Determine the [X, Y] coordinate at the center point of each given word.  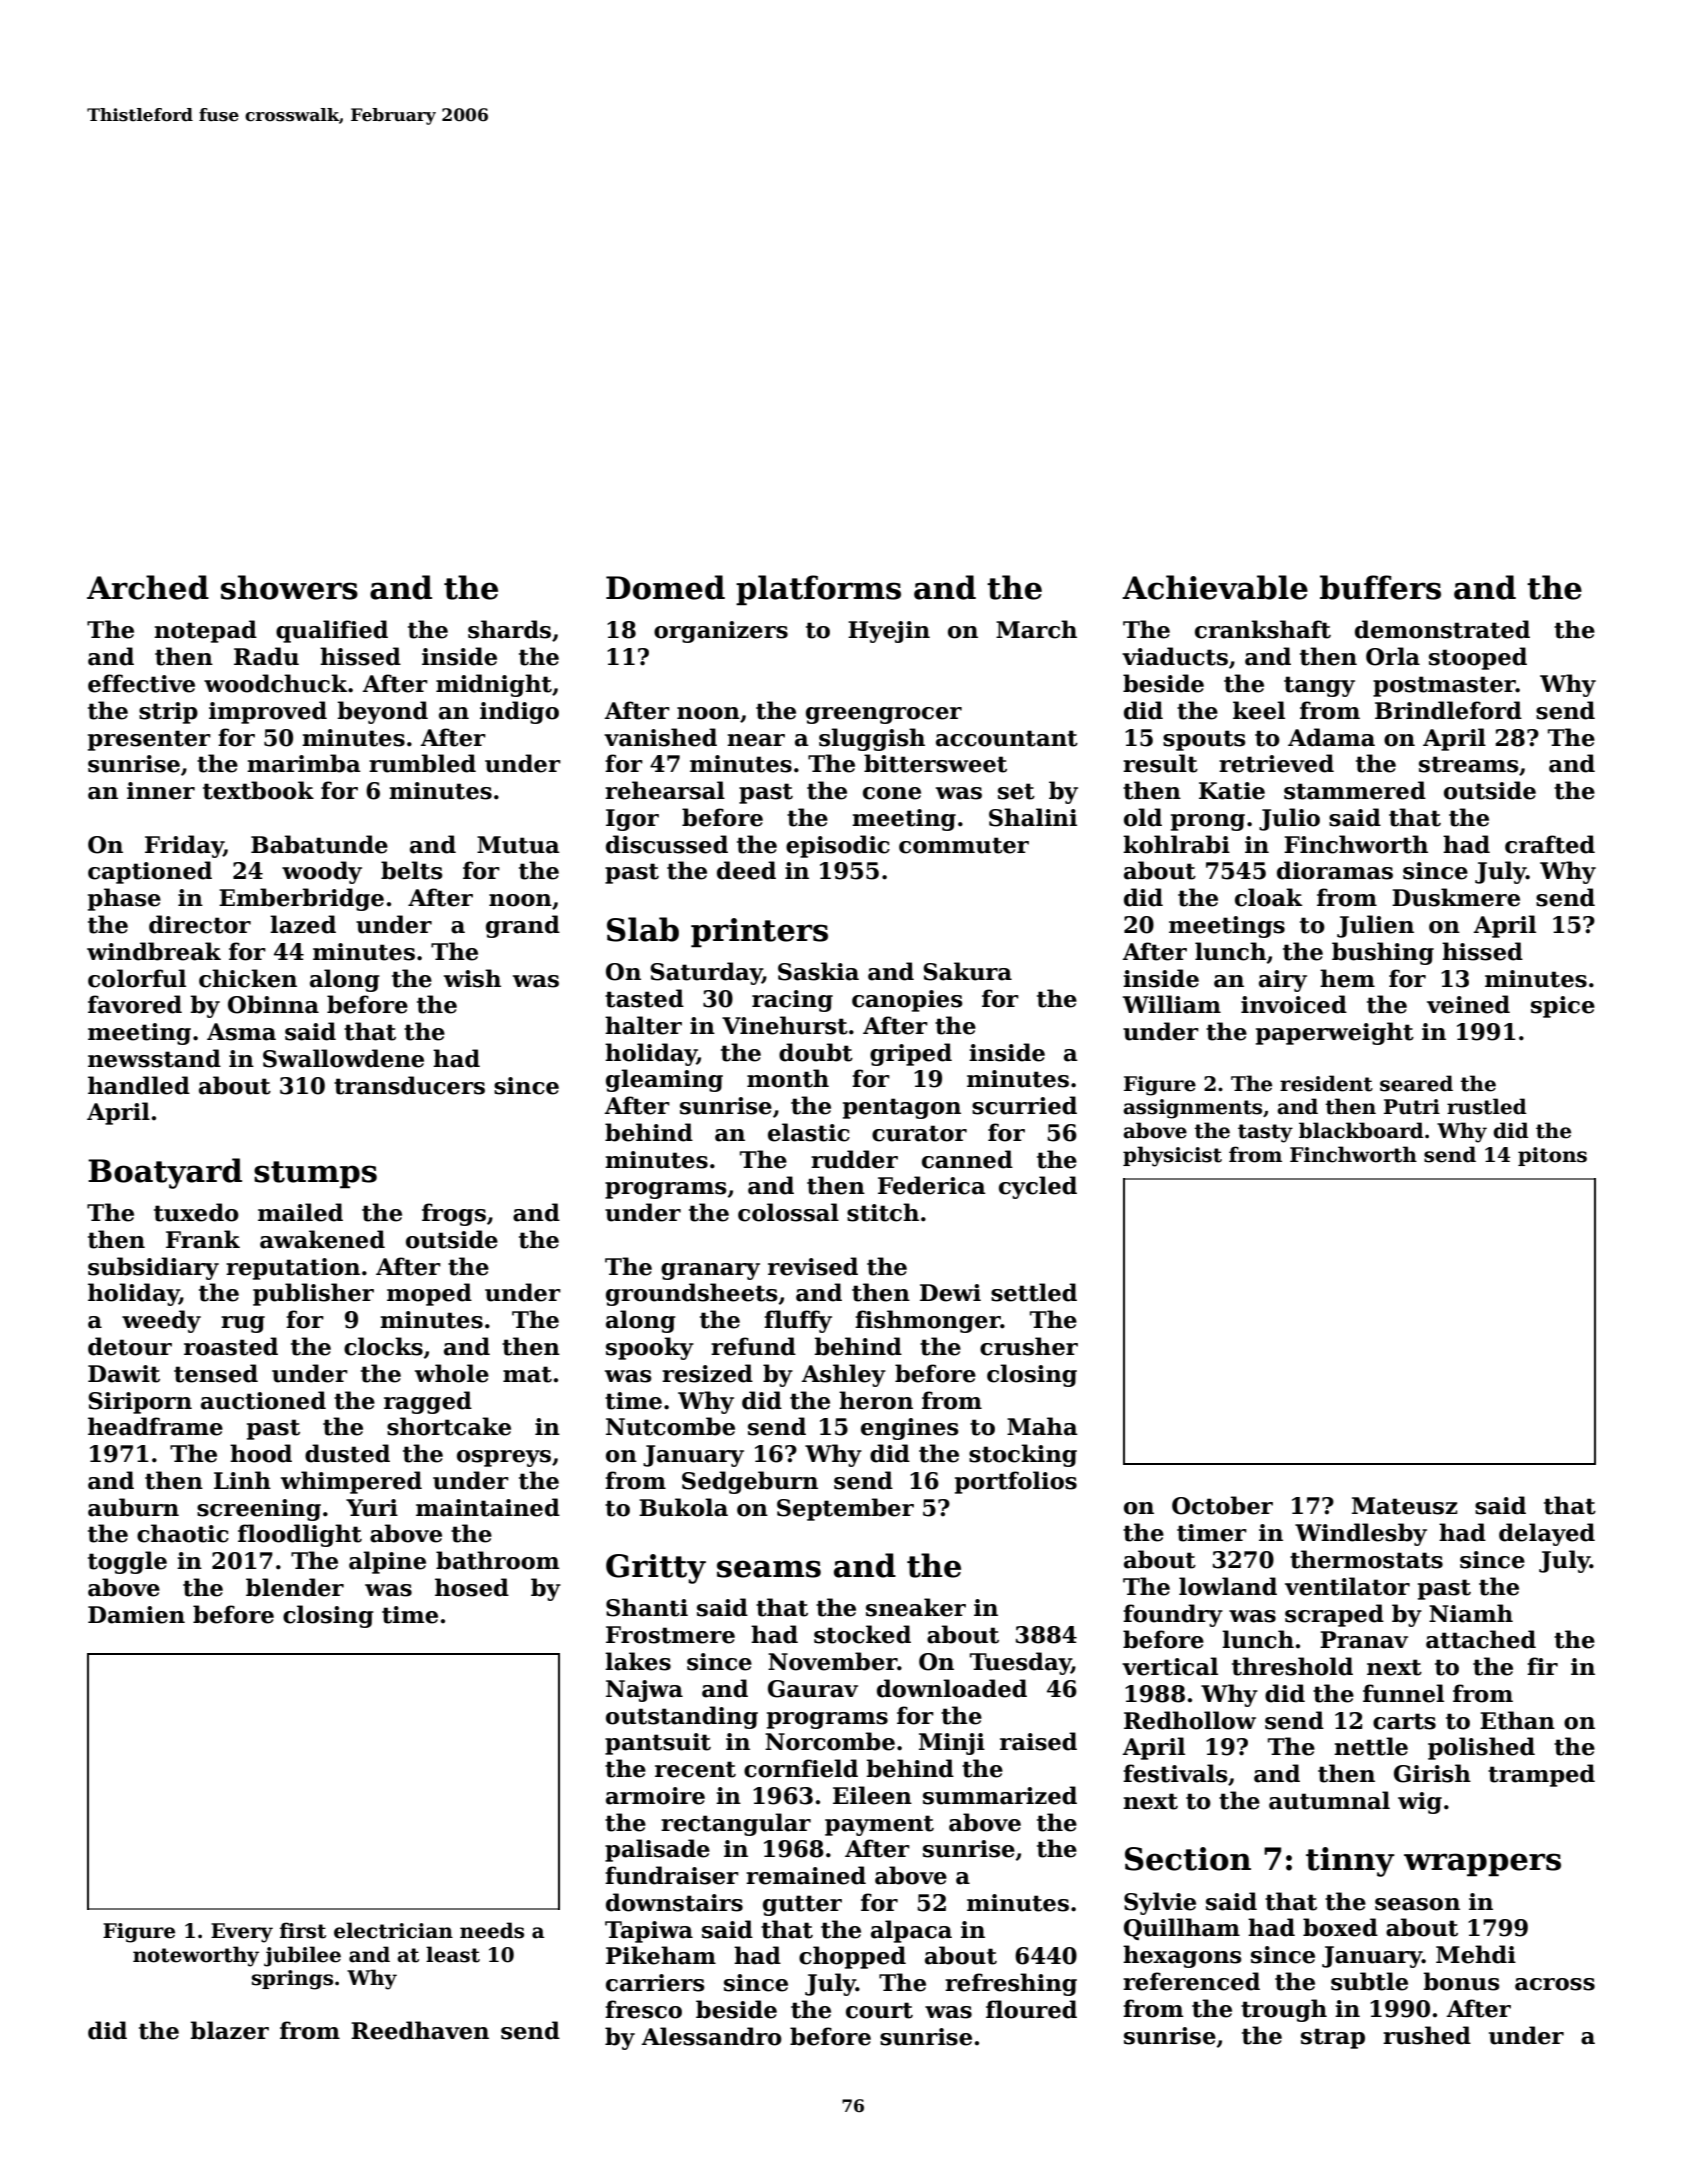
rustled [1487, 1106]
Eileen [872, 1795]
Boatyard [165, 1173]
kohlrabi [1176, 844]
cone [892, 793]
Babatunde [319, 844]
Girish [1432, 1773]
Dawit [124, 1374]
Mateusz [1404, 1506]
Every [242, 1933]
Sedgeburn [750, 1482]
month [788, 1078]
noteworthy [196, 1956]
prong [1208, 822]
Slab [643, 929]
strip [168, 713]
